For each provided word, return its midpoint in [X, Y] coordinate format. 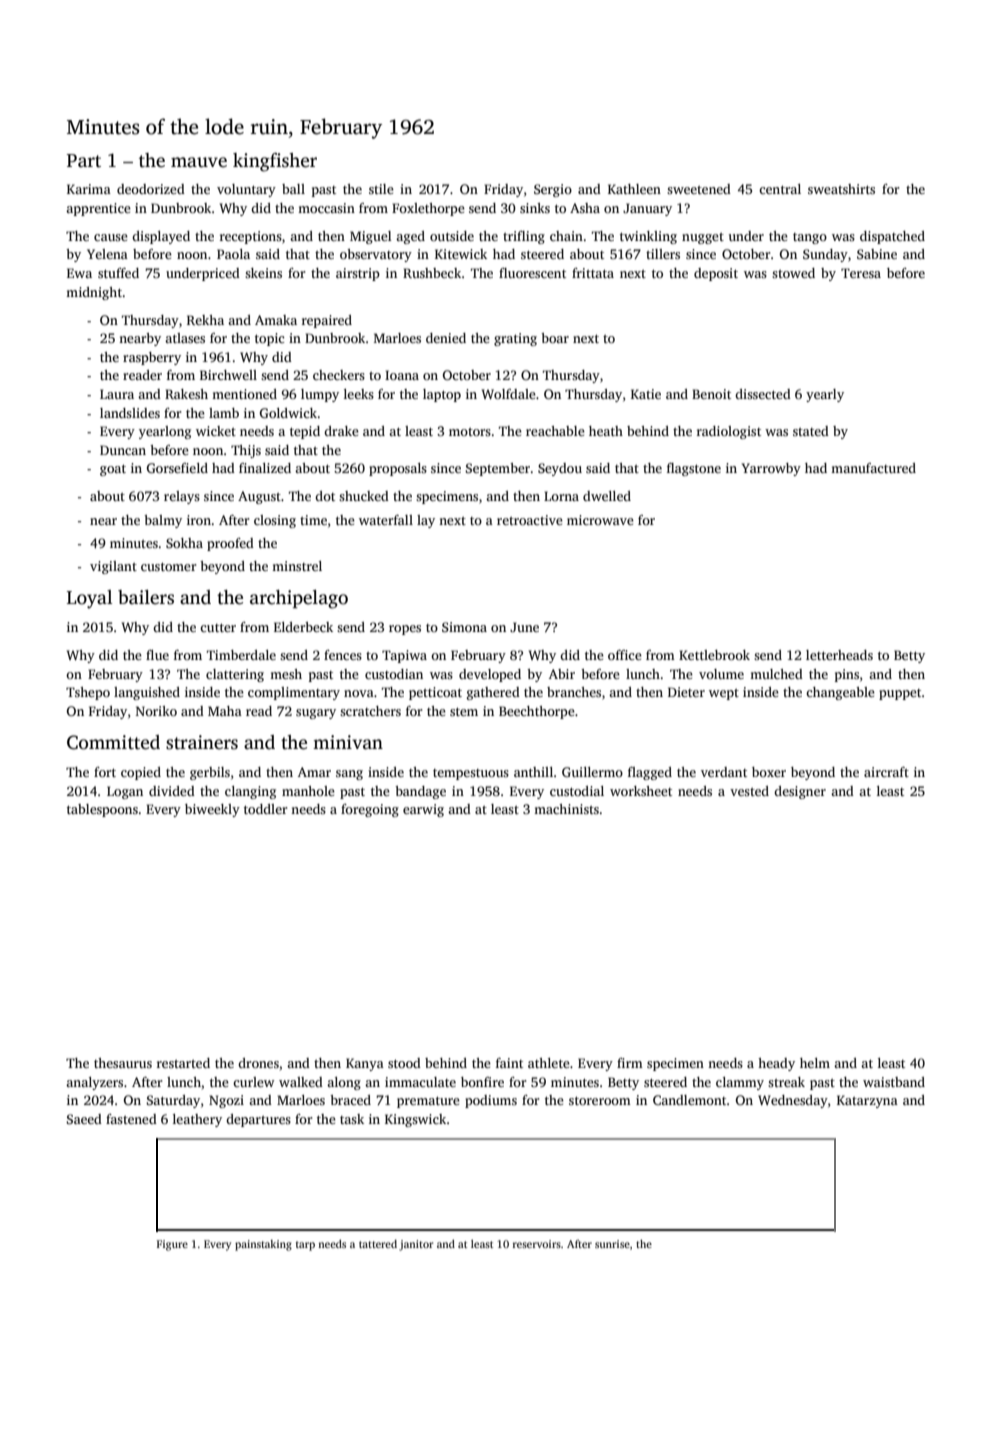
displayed [161, 237]
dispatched [892, 237]
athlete [549, 1063]
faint [509, 1063]
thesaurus [123, 1063]
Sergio [553, 190]
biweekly [212, 810]
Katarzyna [867, 1101]
